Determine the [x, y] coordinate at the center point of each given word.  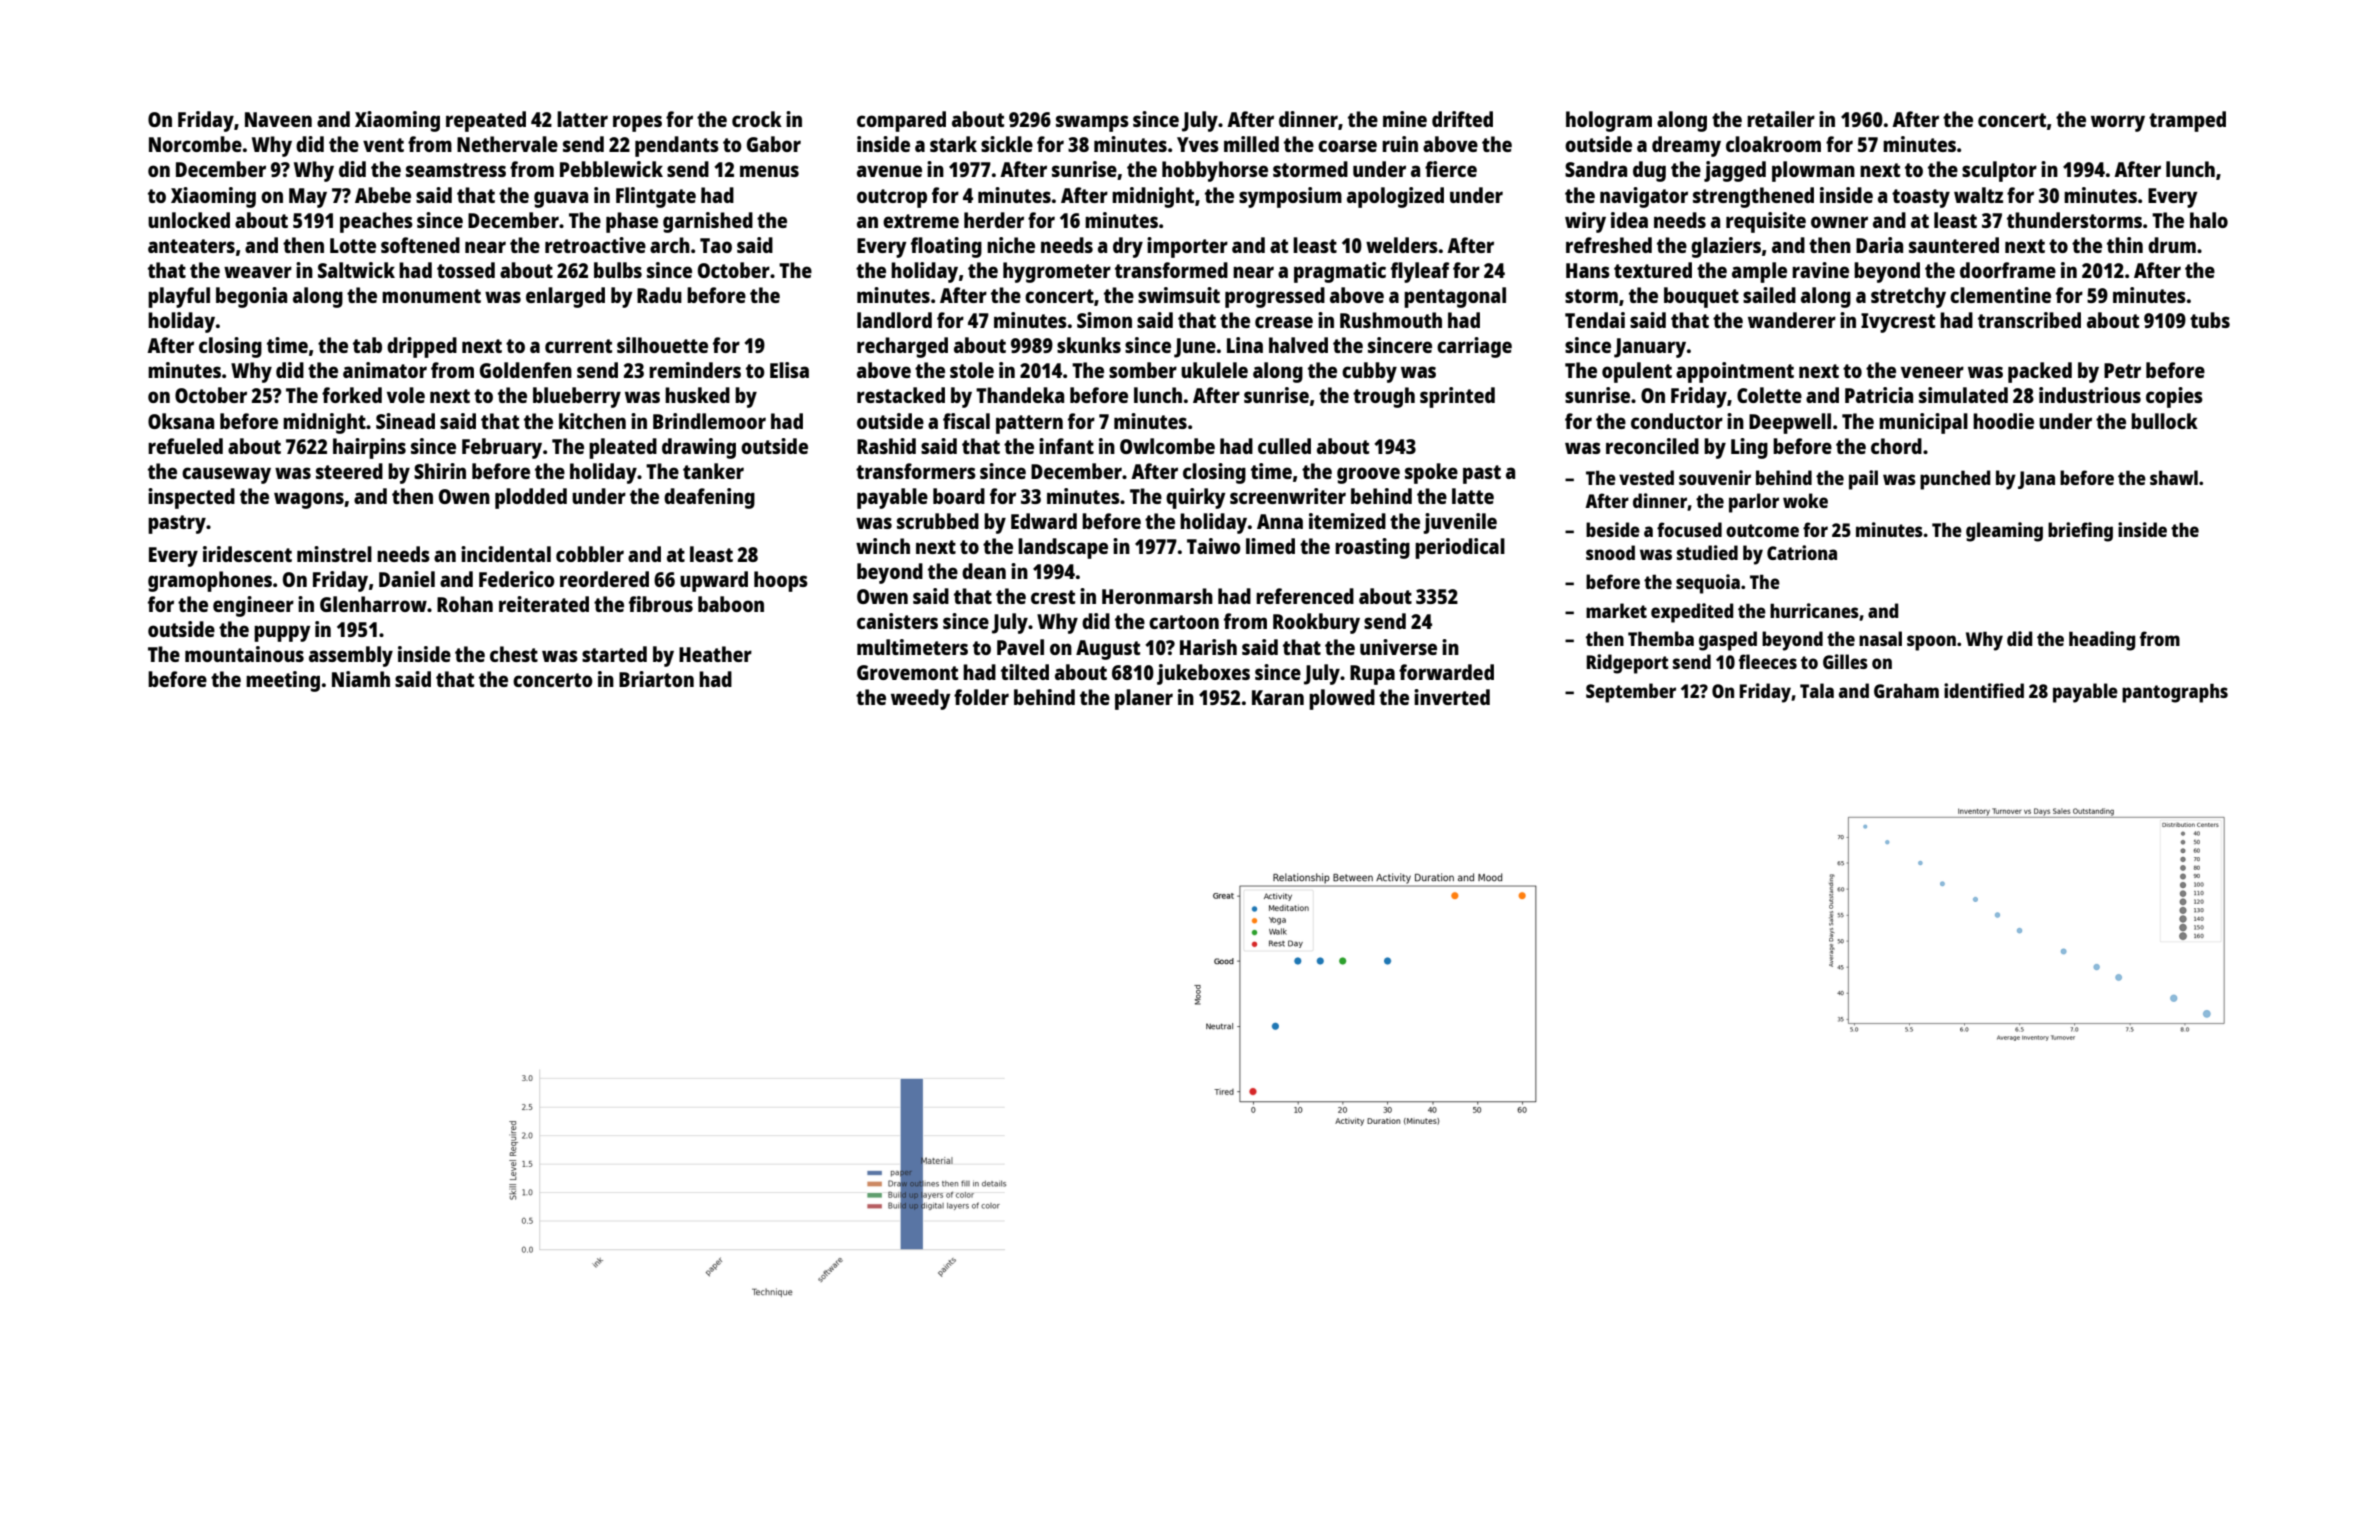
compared [901, 121]
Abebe [383, 195]
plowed [1342, 699]
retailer [1781, 119]
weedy [921, 699]
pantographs [2175, 693]
